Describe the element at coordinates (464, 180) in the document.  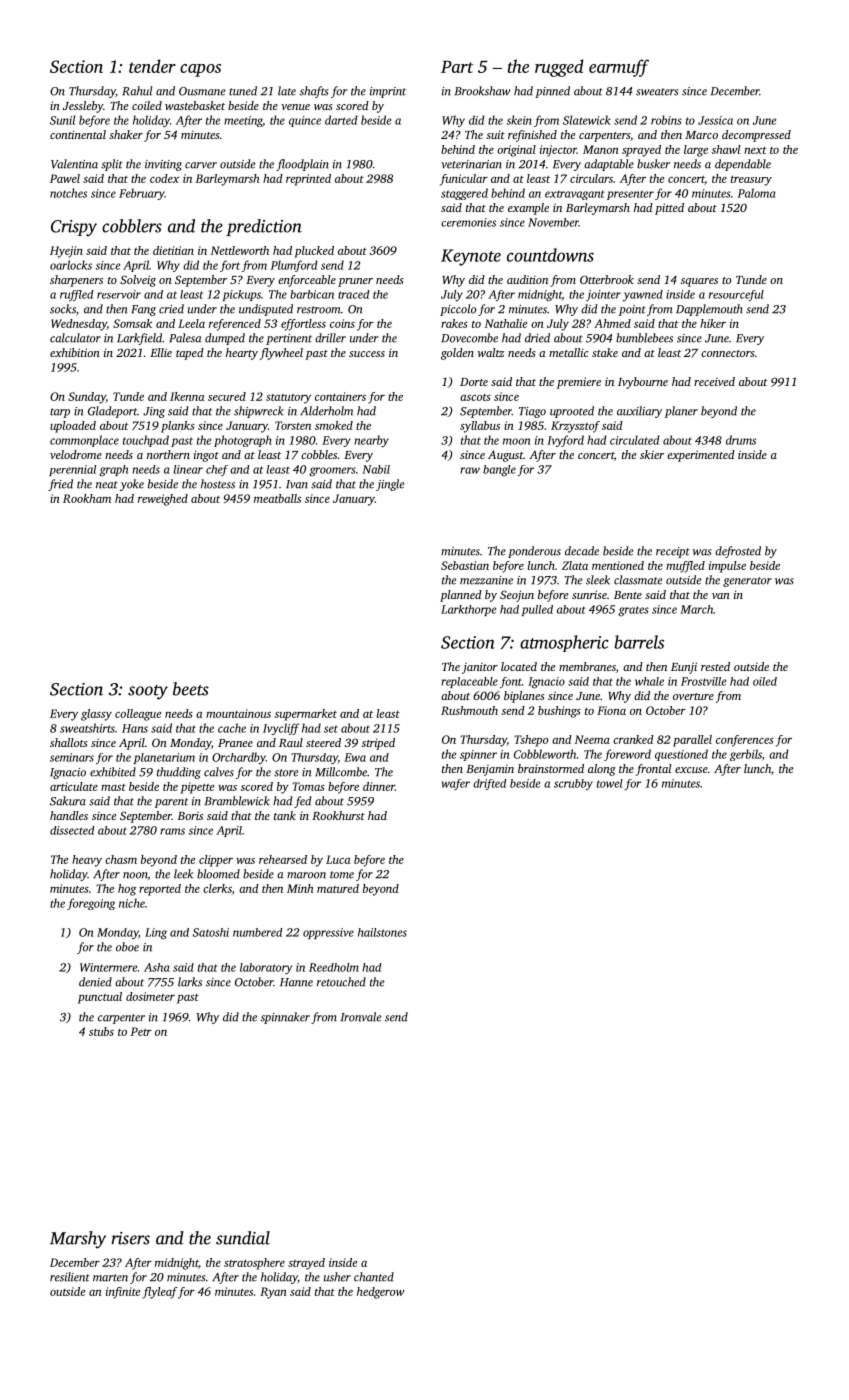
I see `funicular` at that location.
